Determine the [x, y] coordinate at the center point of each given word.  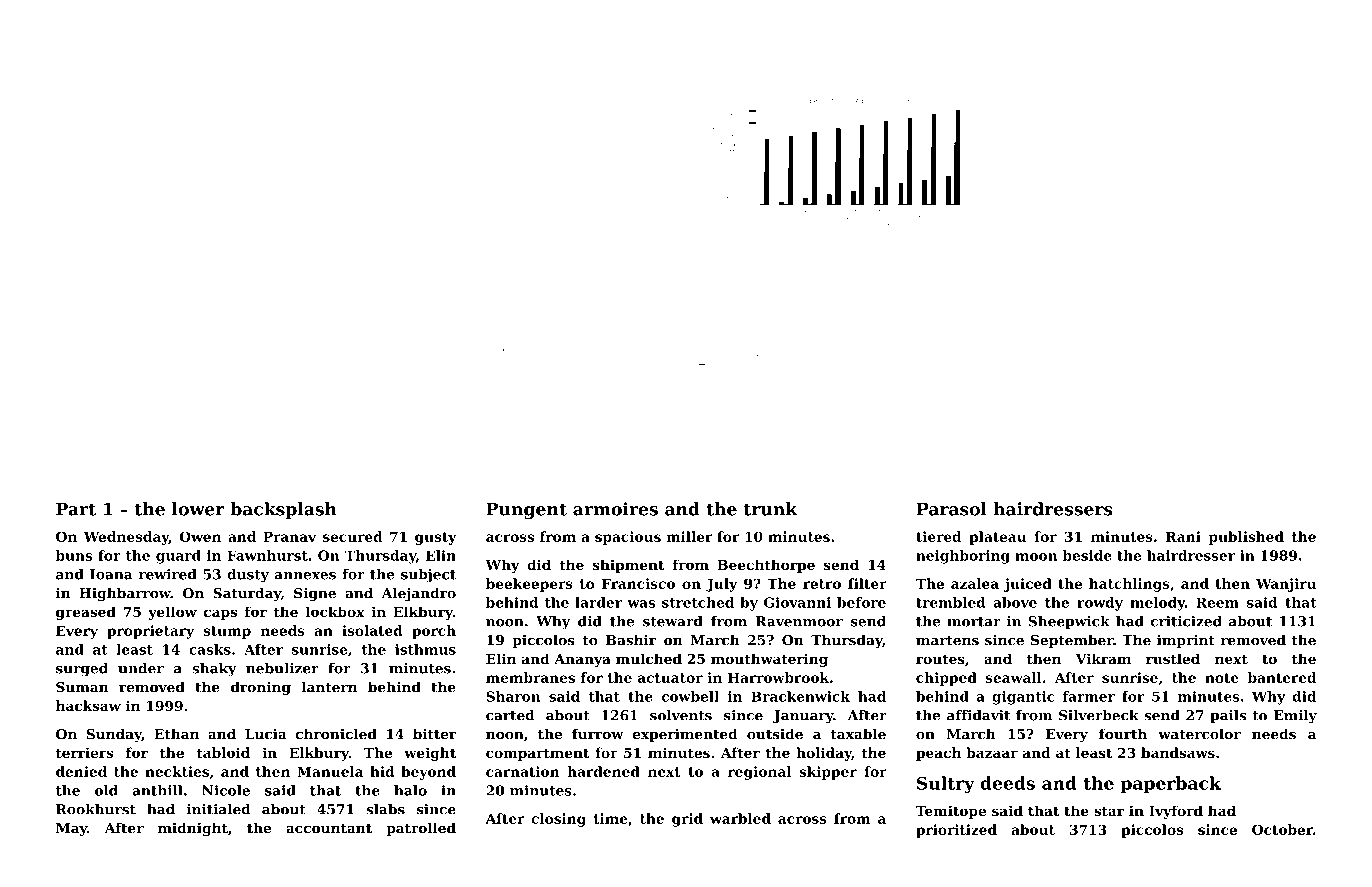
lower [198, 509]
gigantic [1023, 698]
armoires [615, 509]
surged [82, 670]
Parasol [951, 509]
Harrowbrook [778, 677]
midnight [193, 829]
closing [558, 820]
